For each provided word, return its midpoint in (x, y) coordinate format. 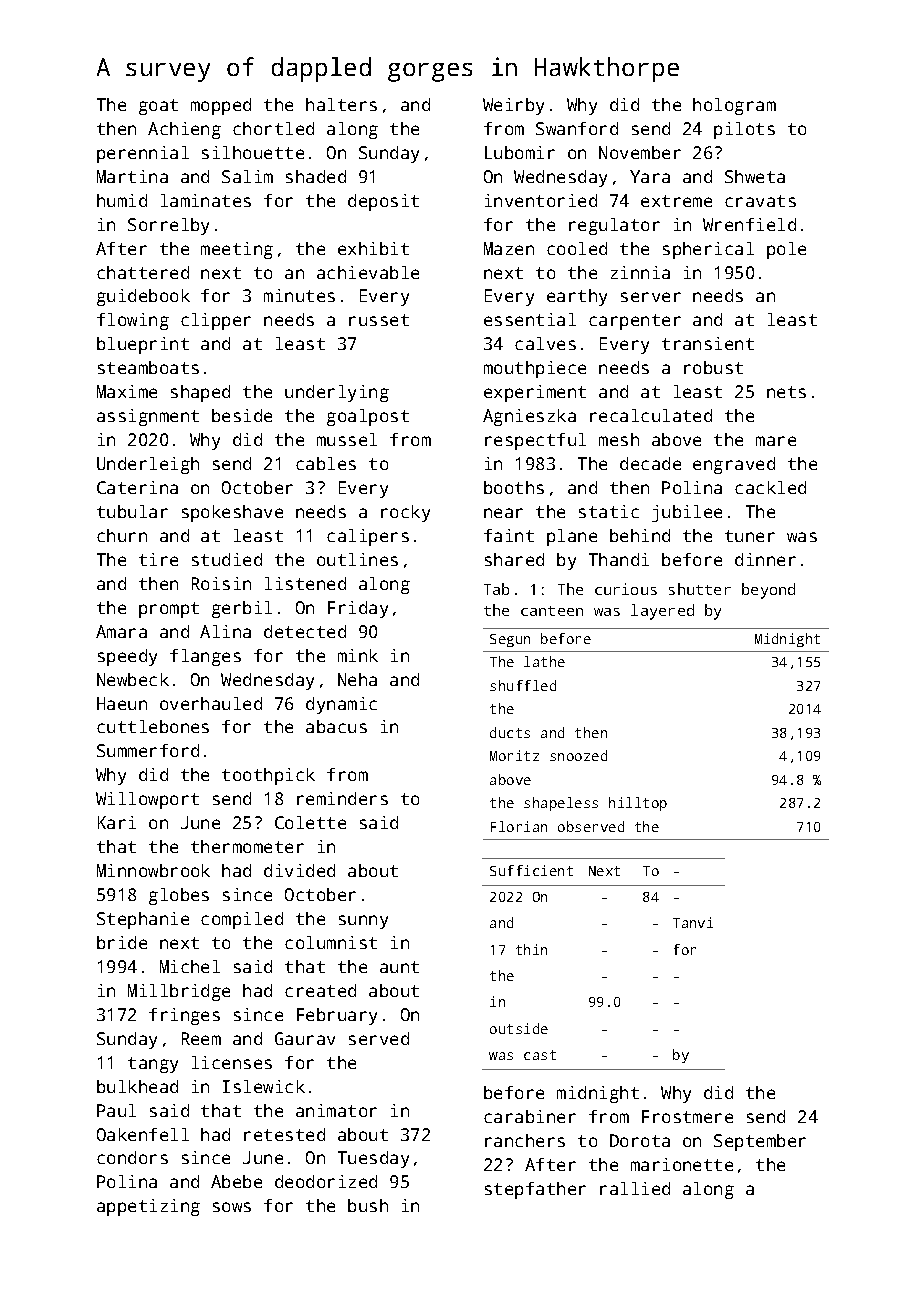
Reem (201, 1038)
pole (786, 250)
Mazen (509, 248)
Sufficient (531, 870)
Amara (121, 631)
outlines (357, 559)
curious (626, 589)
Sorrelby (168, 226)
